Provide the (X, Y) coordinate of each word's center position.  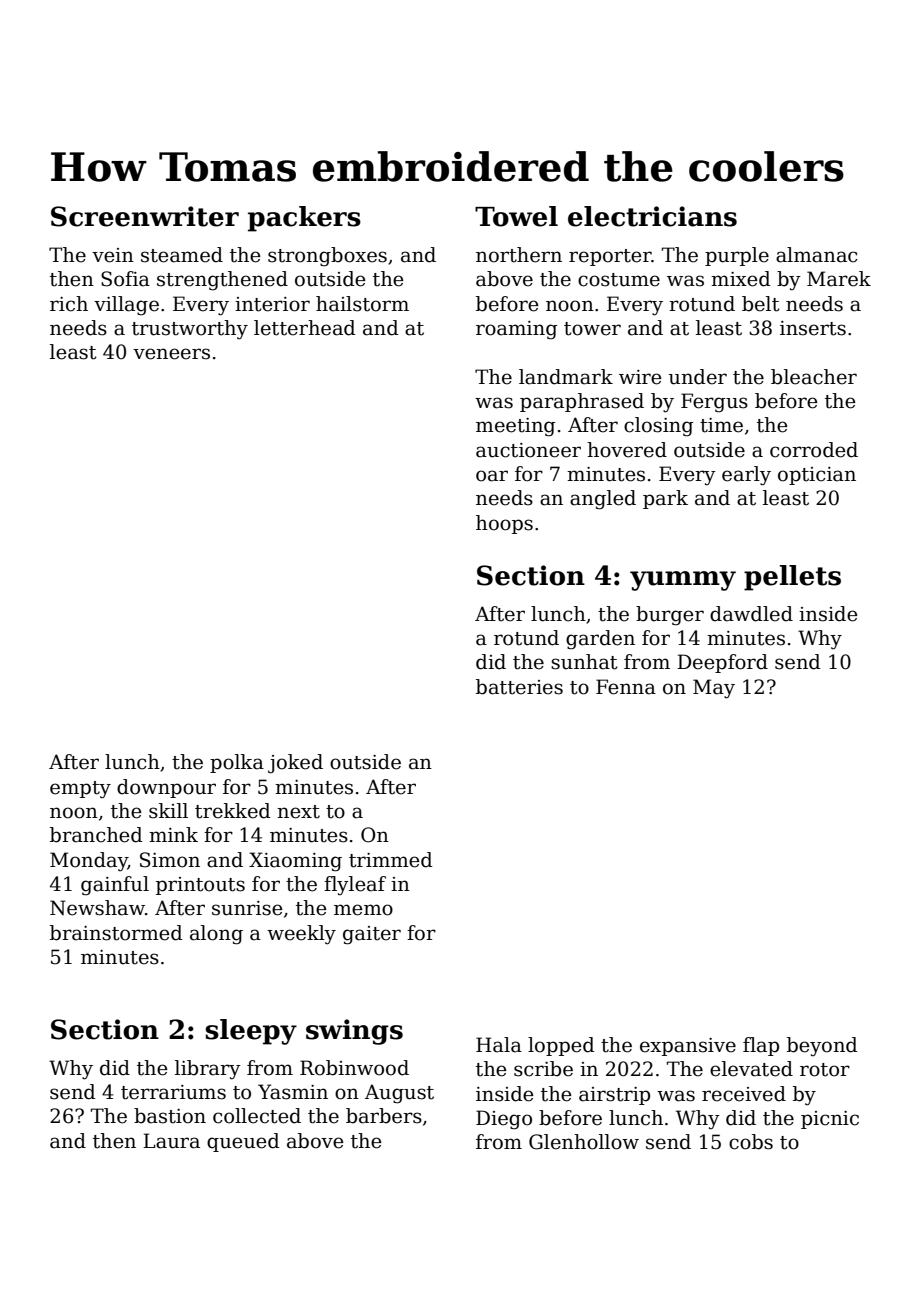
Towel (516, 216)
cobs (751, 1142)
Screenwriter (145, 216)
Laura (171, 1141)
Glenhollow (584, 1142)
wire (640, 377)
